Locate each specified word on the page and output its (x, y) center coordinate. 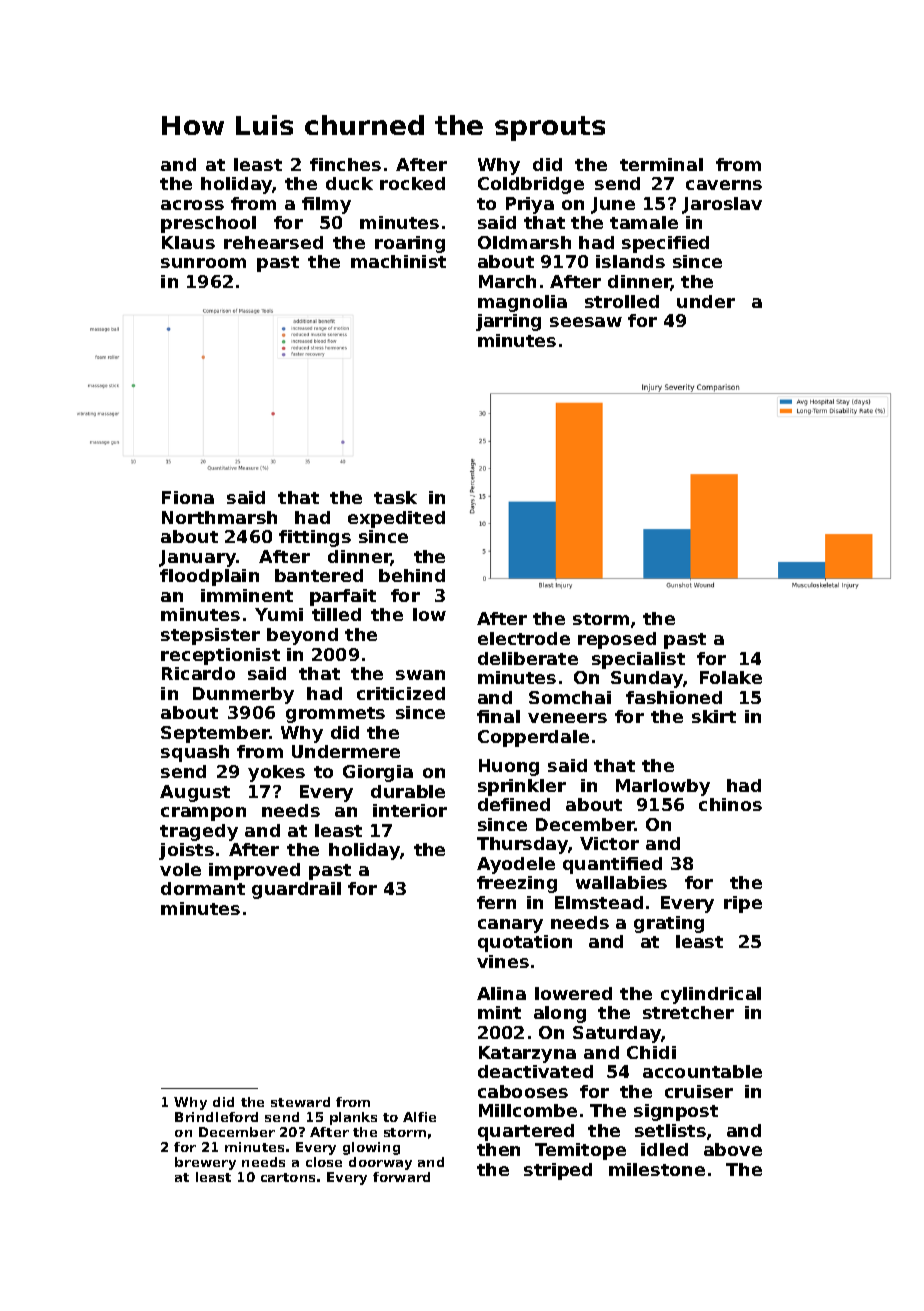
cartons (288, 1177)
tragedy (199, 832)
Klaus (188, 242)
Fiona (188, 497)
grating (669, 924)
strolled (622, 301)
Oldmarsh (524, 242)
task (395, 497)
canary (510, 926)
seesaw (586, 322)
